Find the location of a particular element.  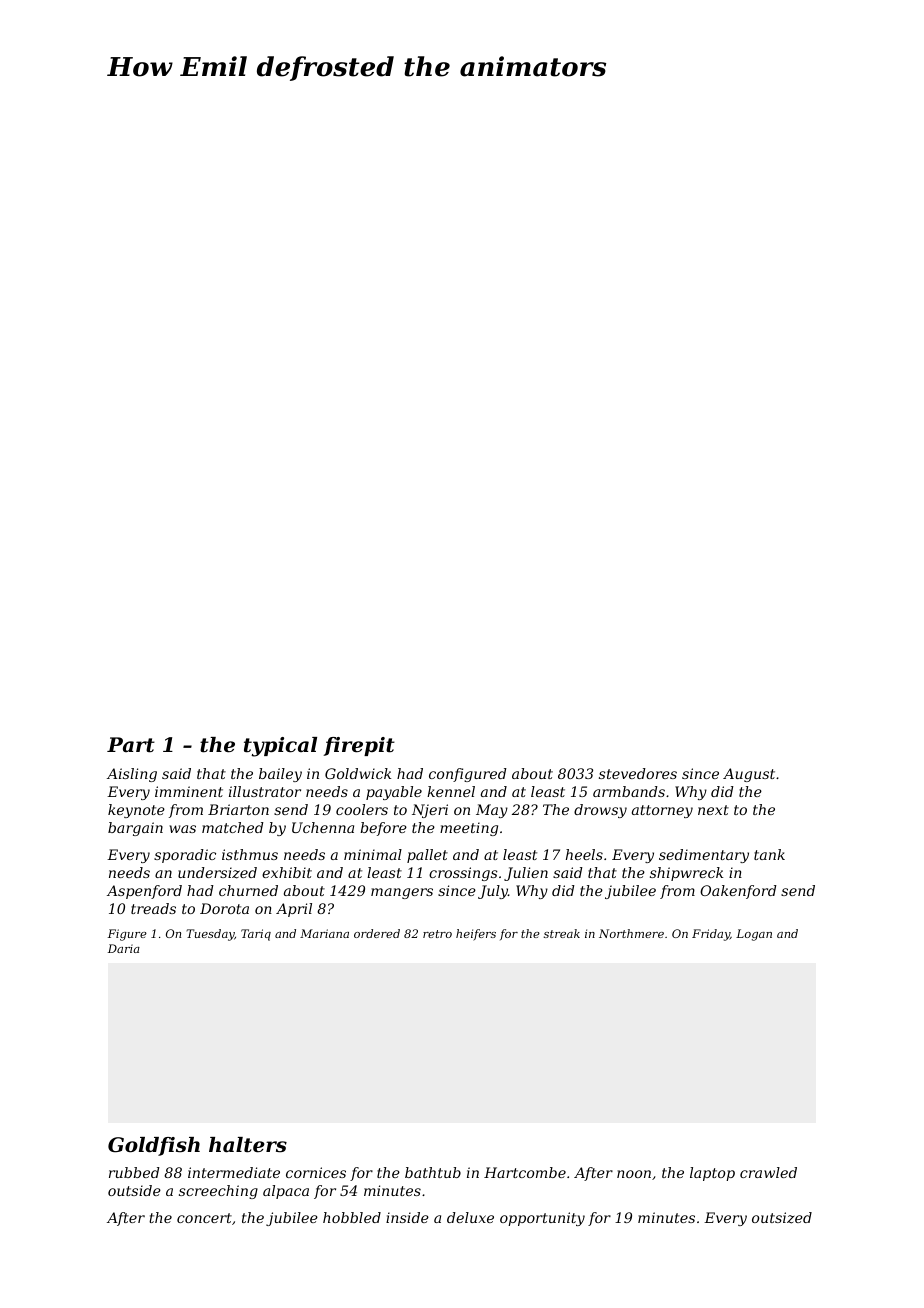

Aspenford is located at coordinates (144, 892).
